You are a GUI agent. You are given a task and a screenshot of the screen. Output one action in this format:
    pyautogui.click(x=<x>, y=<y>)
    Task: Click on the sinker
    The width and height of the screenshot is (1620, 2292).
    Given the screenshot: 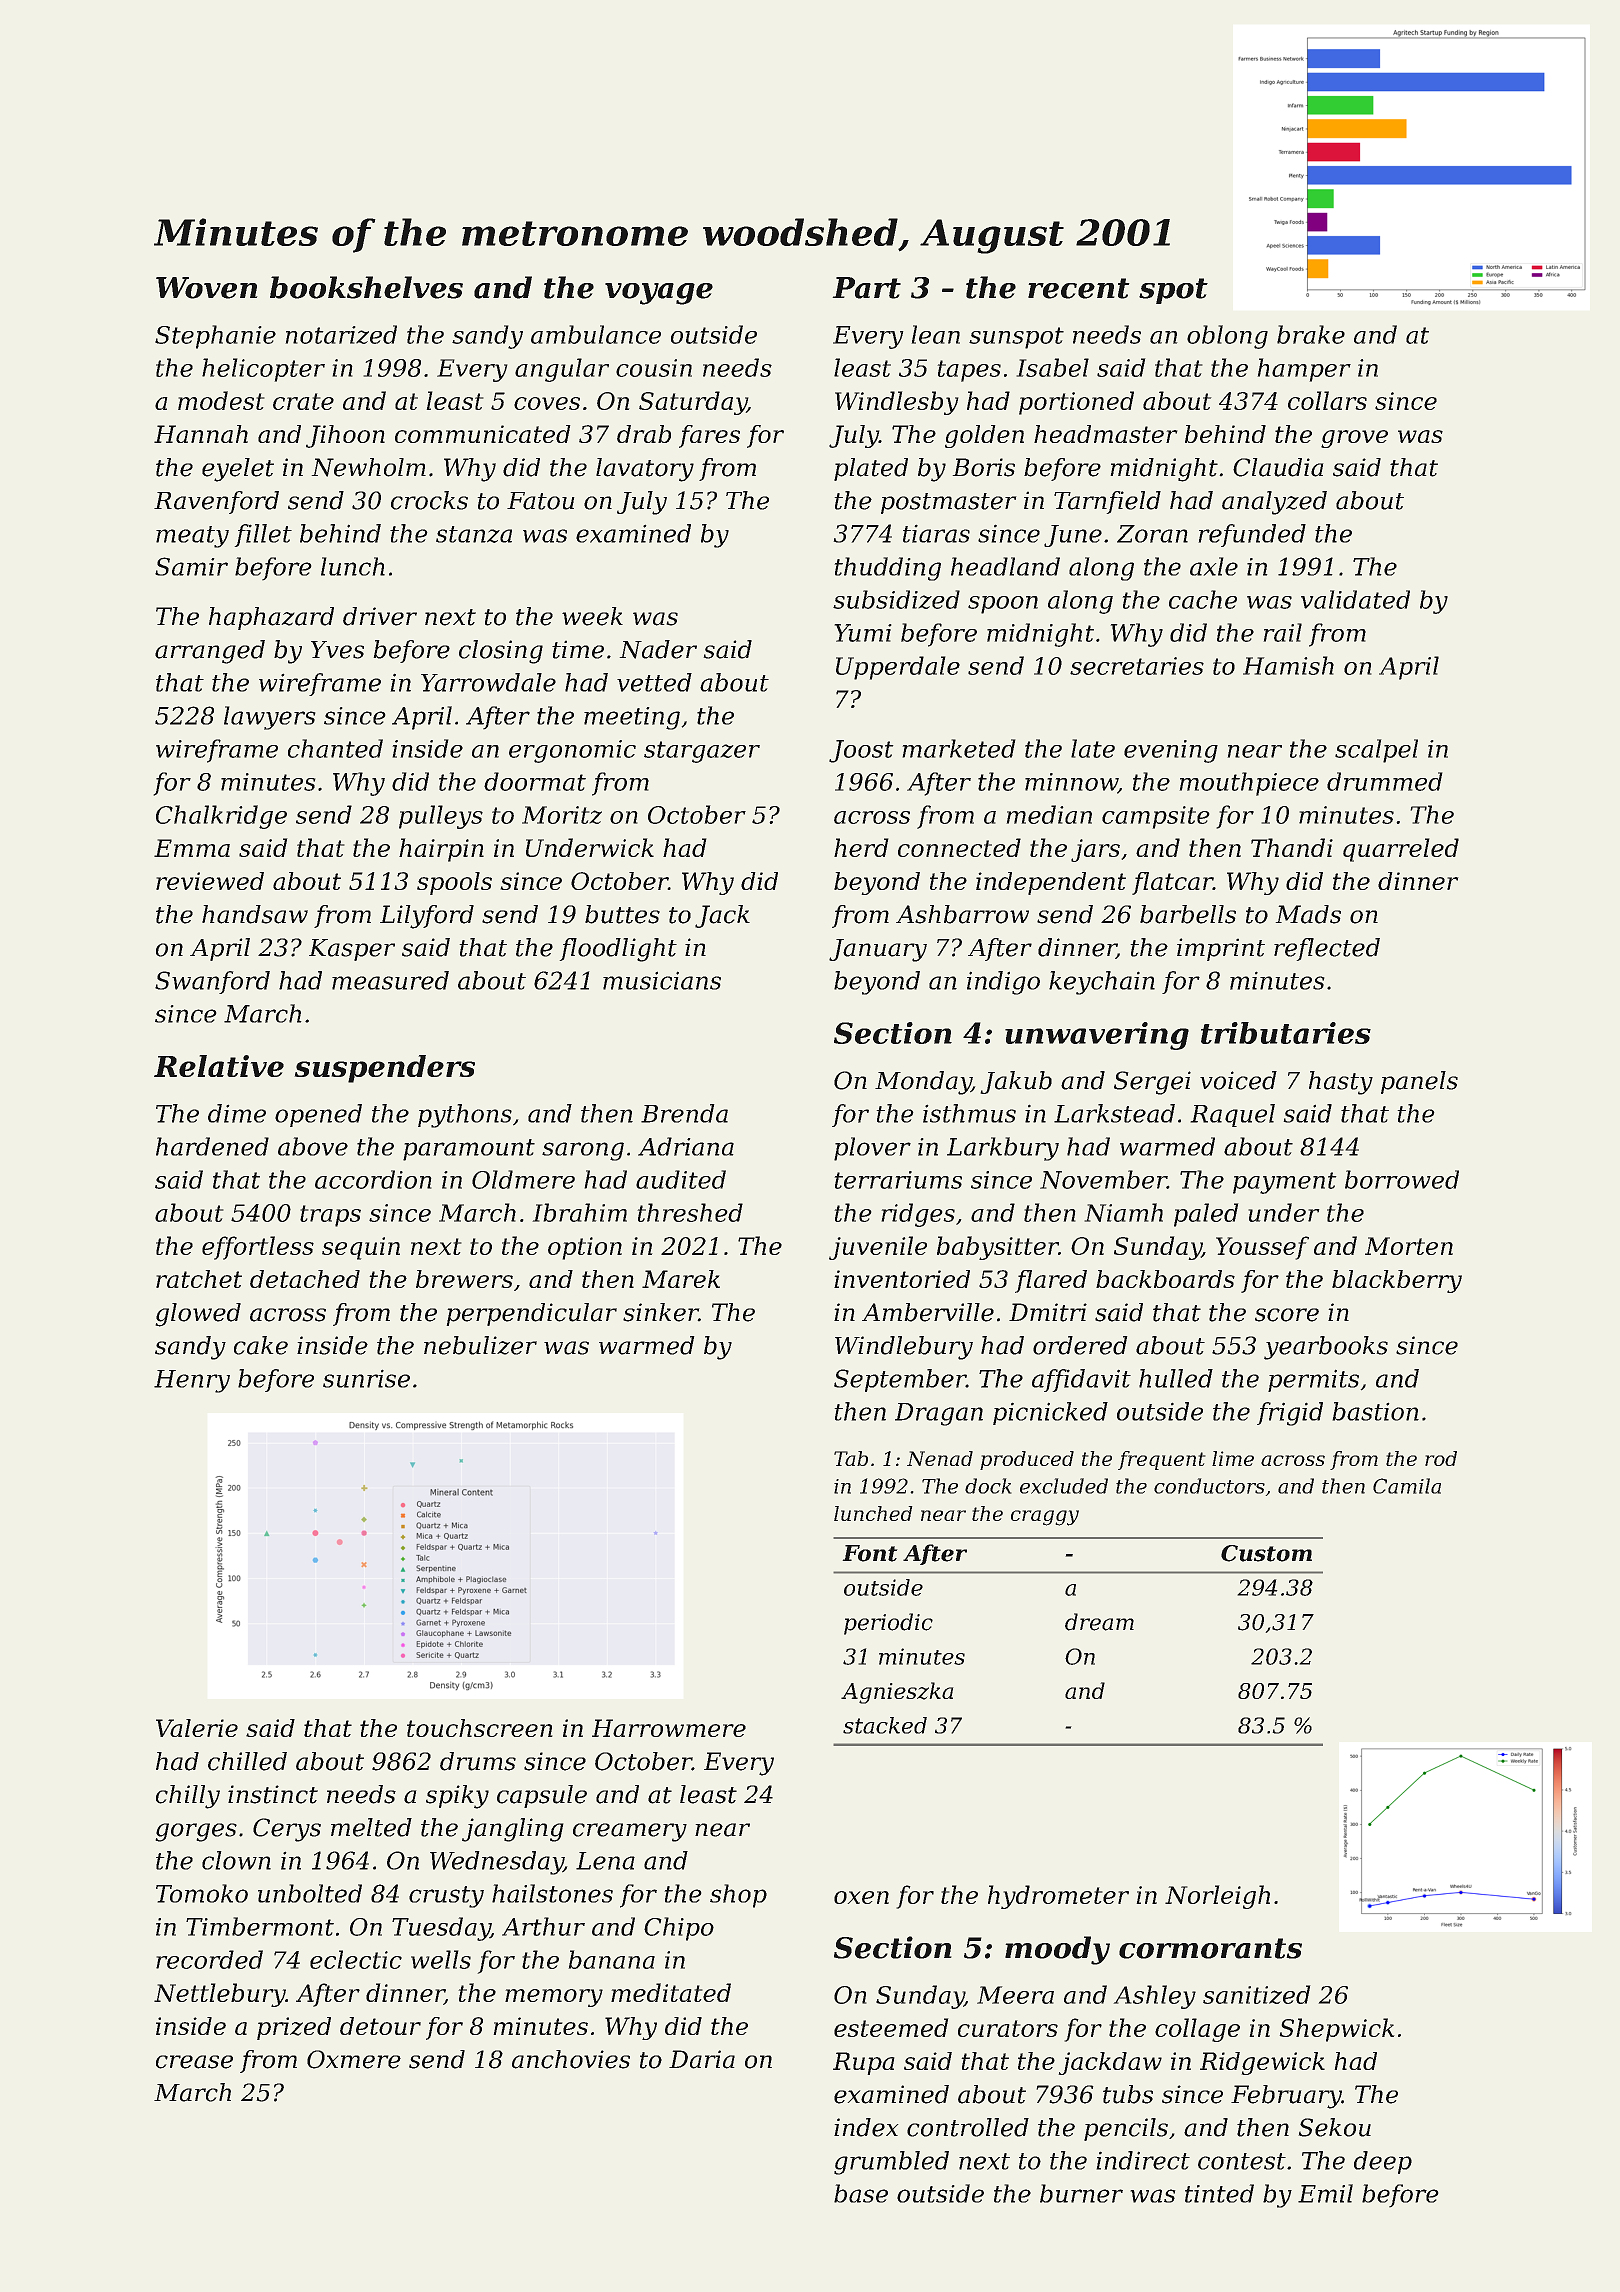 What is the action you would take?
    pyautogui.click(x=661, y=1312)
